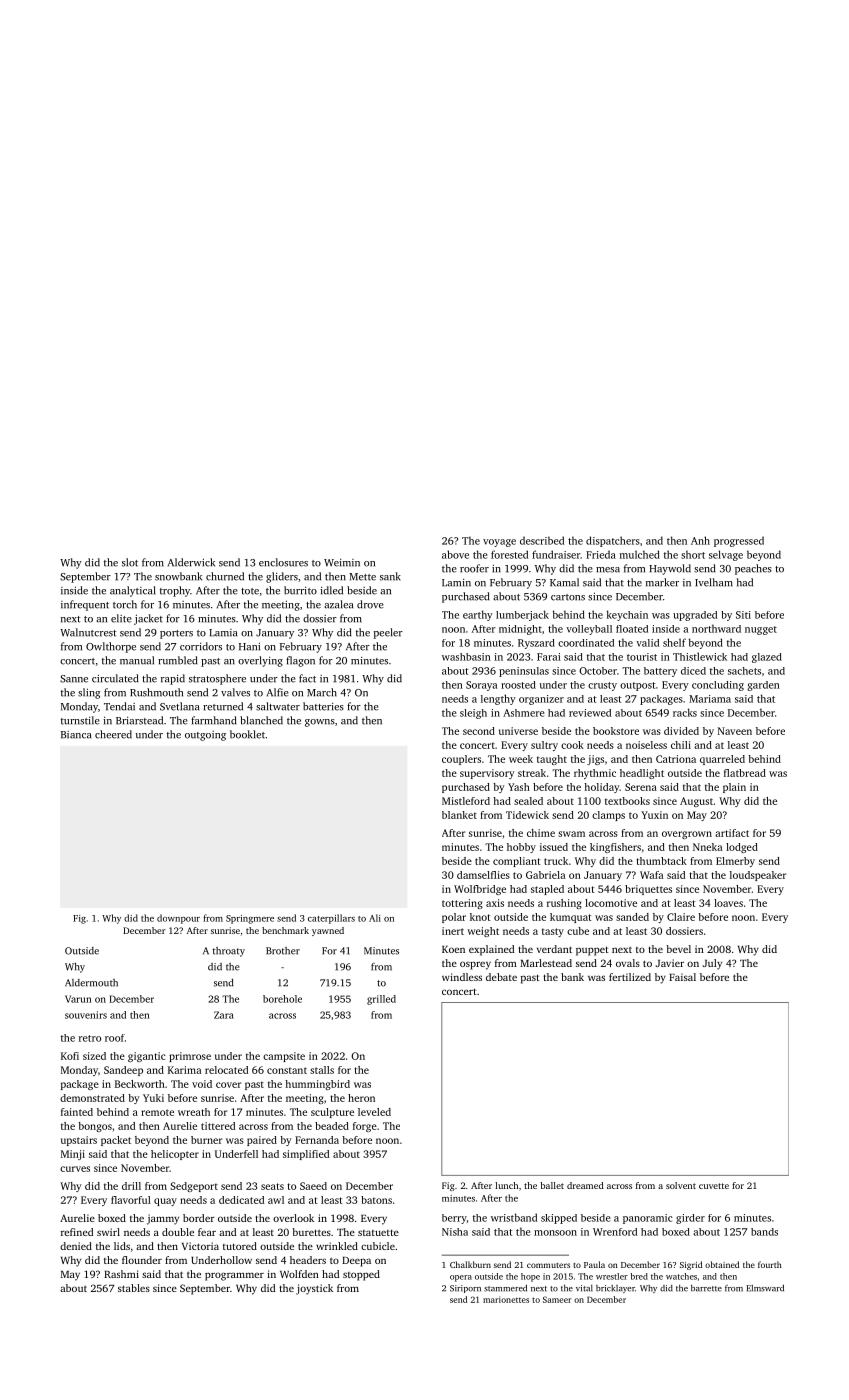 The image size is (849, 1400). I want to click on leveled, so click(374, 1112).
